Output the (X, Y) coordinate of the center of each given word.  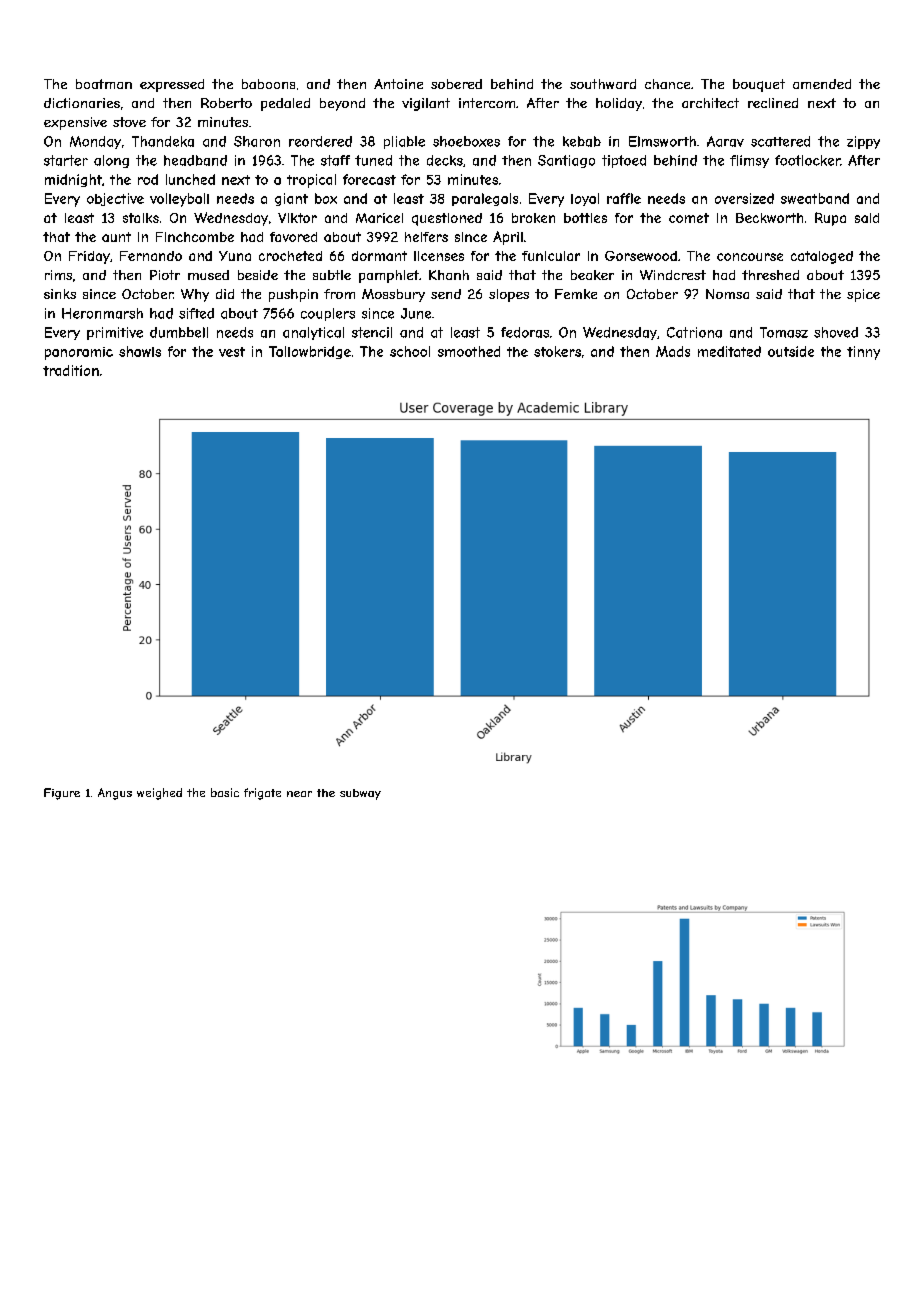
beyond (342, 104)
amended (822, 84)
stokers (557, 351)
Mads (673, 351)
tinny (863, 353)
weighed (159, 794)
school (410, 351)
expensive (75, 123)
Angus (115, 794)
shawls (140, 351)
